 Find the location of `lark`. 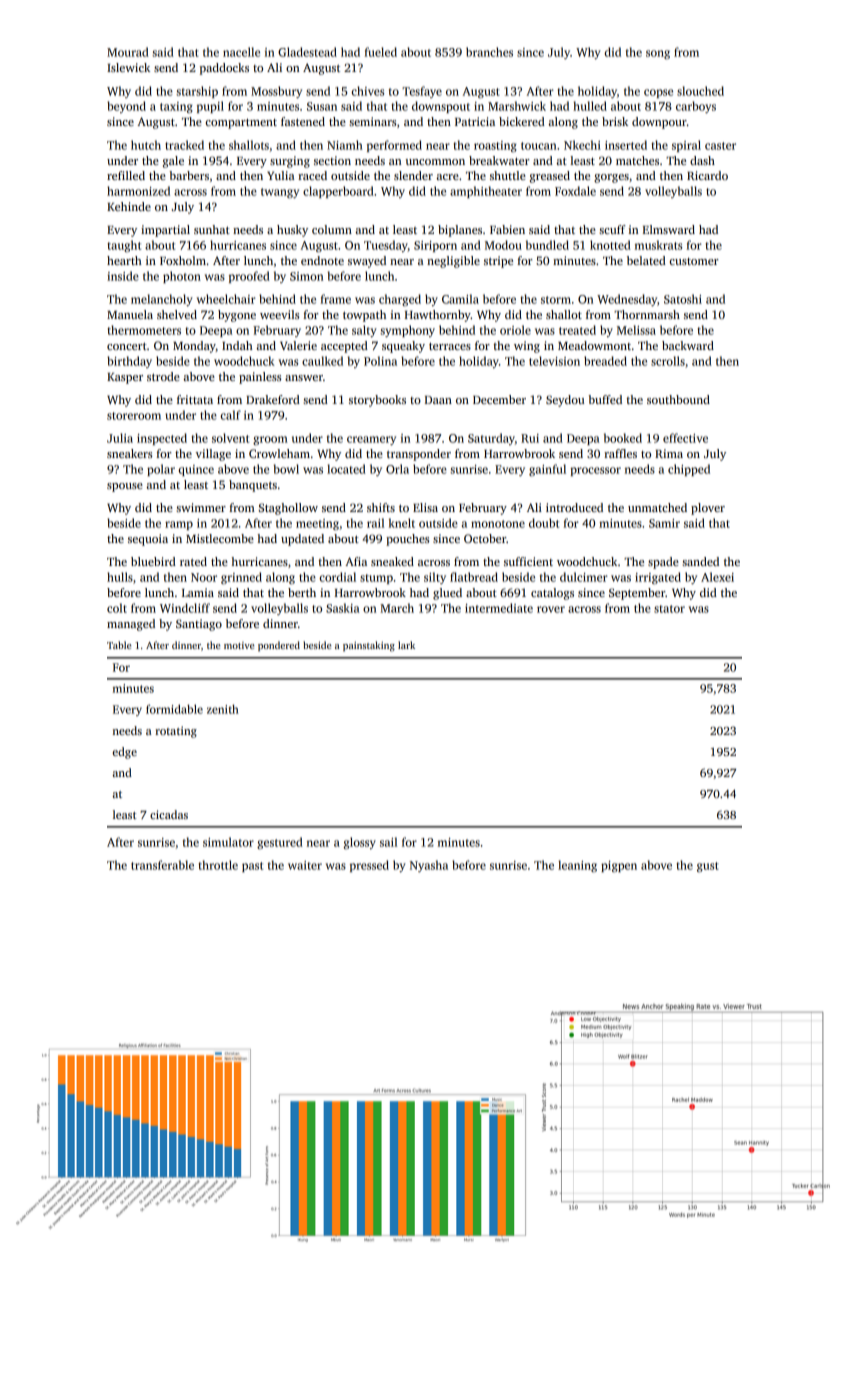

lark is located at coordinates (406, 645).
